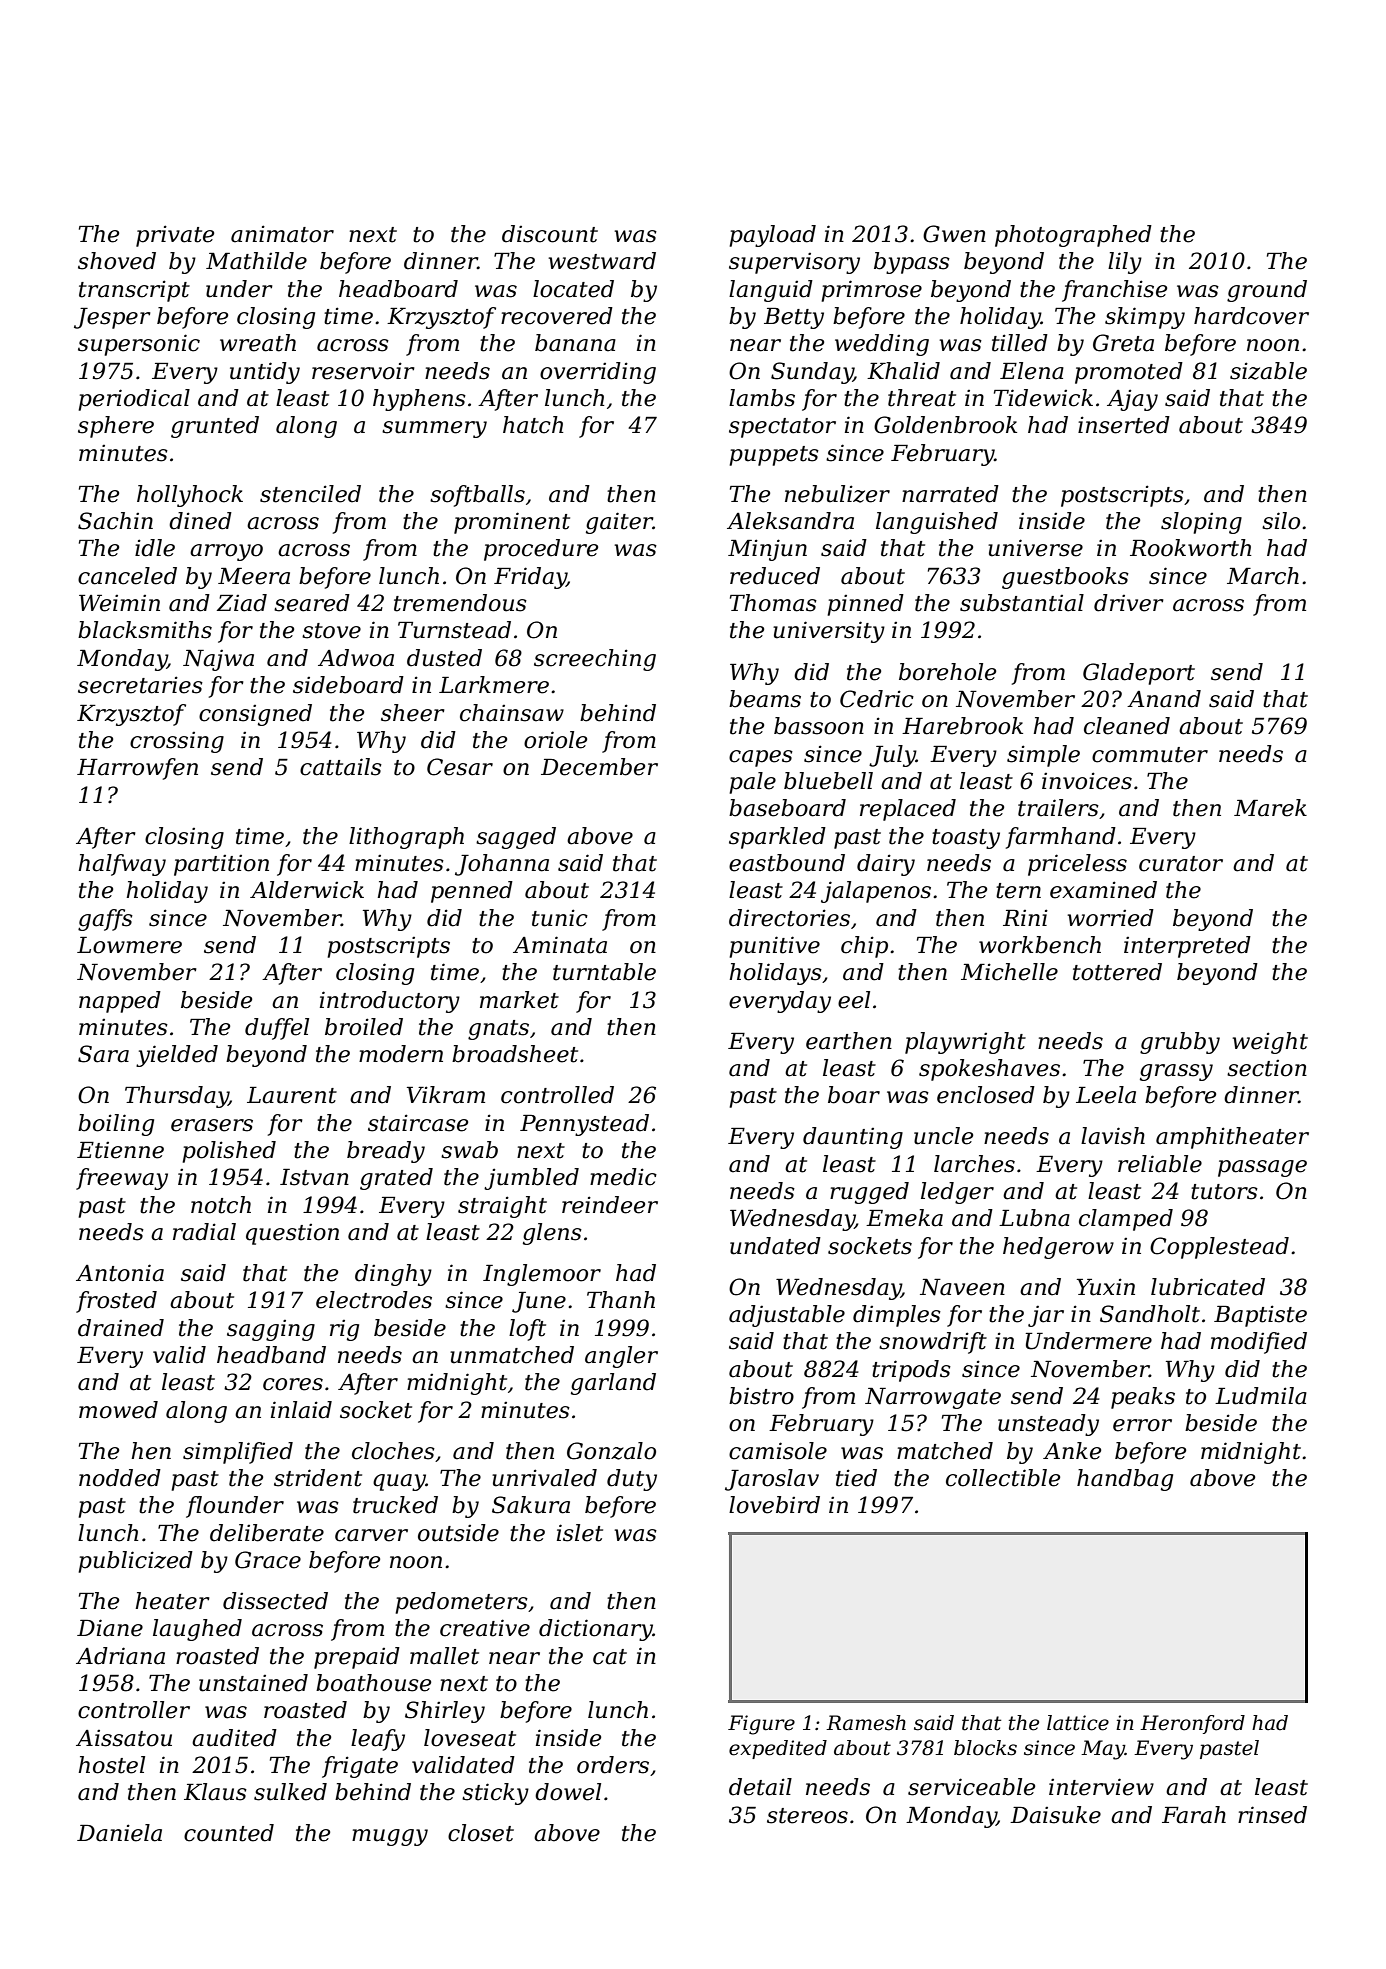  Describe the element at coordinates (137, 769) in the screenshot. I see `Harrowfen` at that location.
